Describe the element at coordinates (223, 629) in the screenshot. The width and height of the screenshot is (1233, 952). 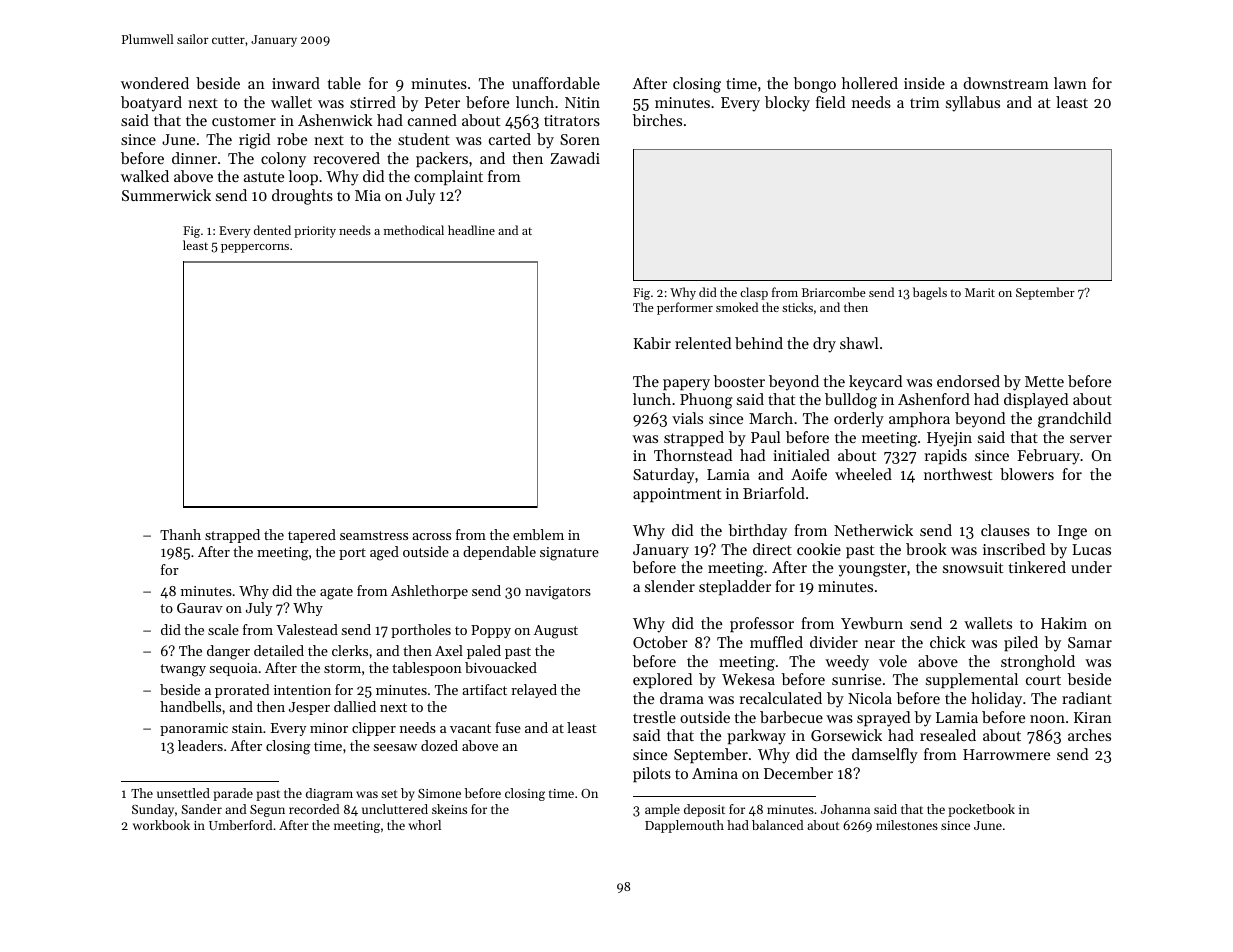
I see `scale` at that location.
